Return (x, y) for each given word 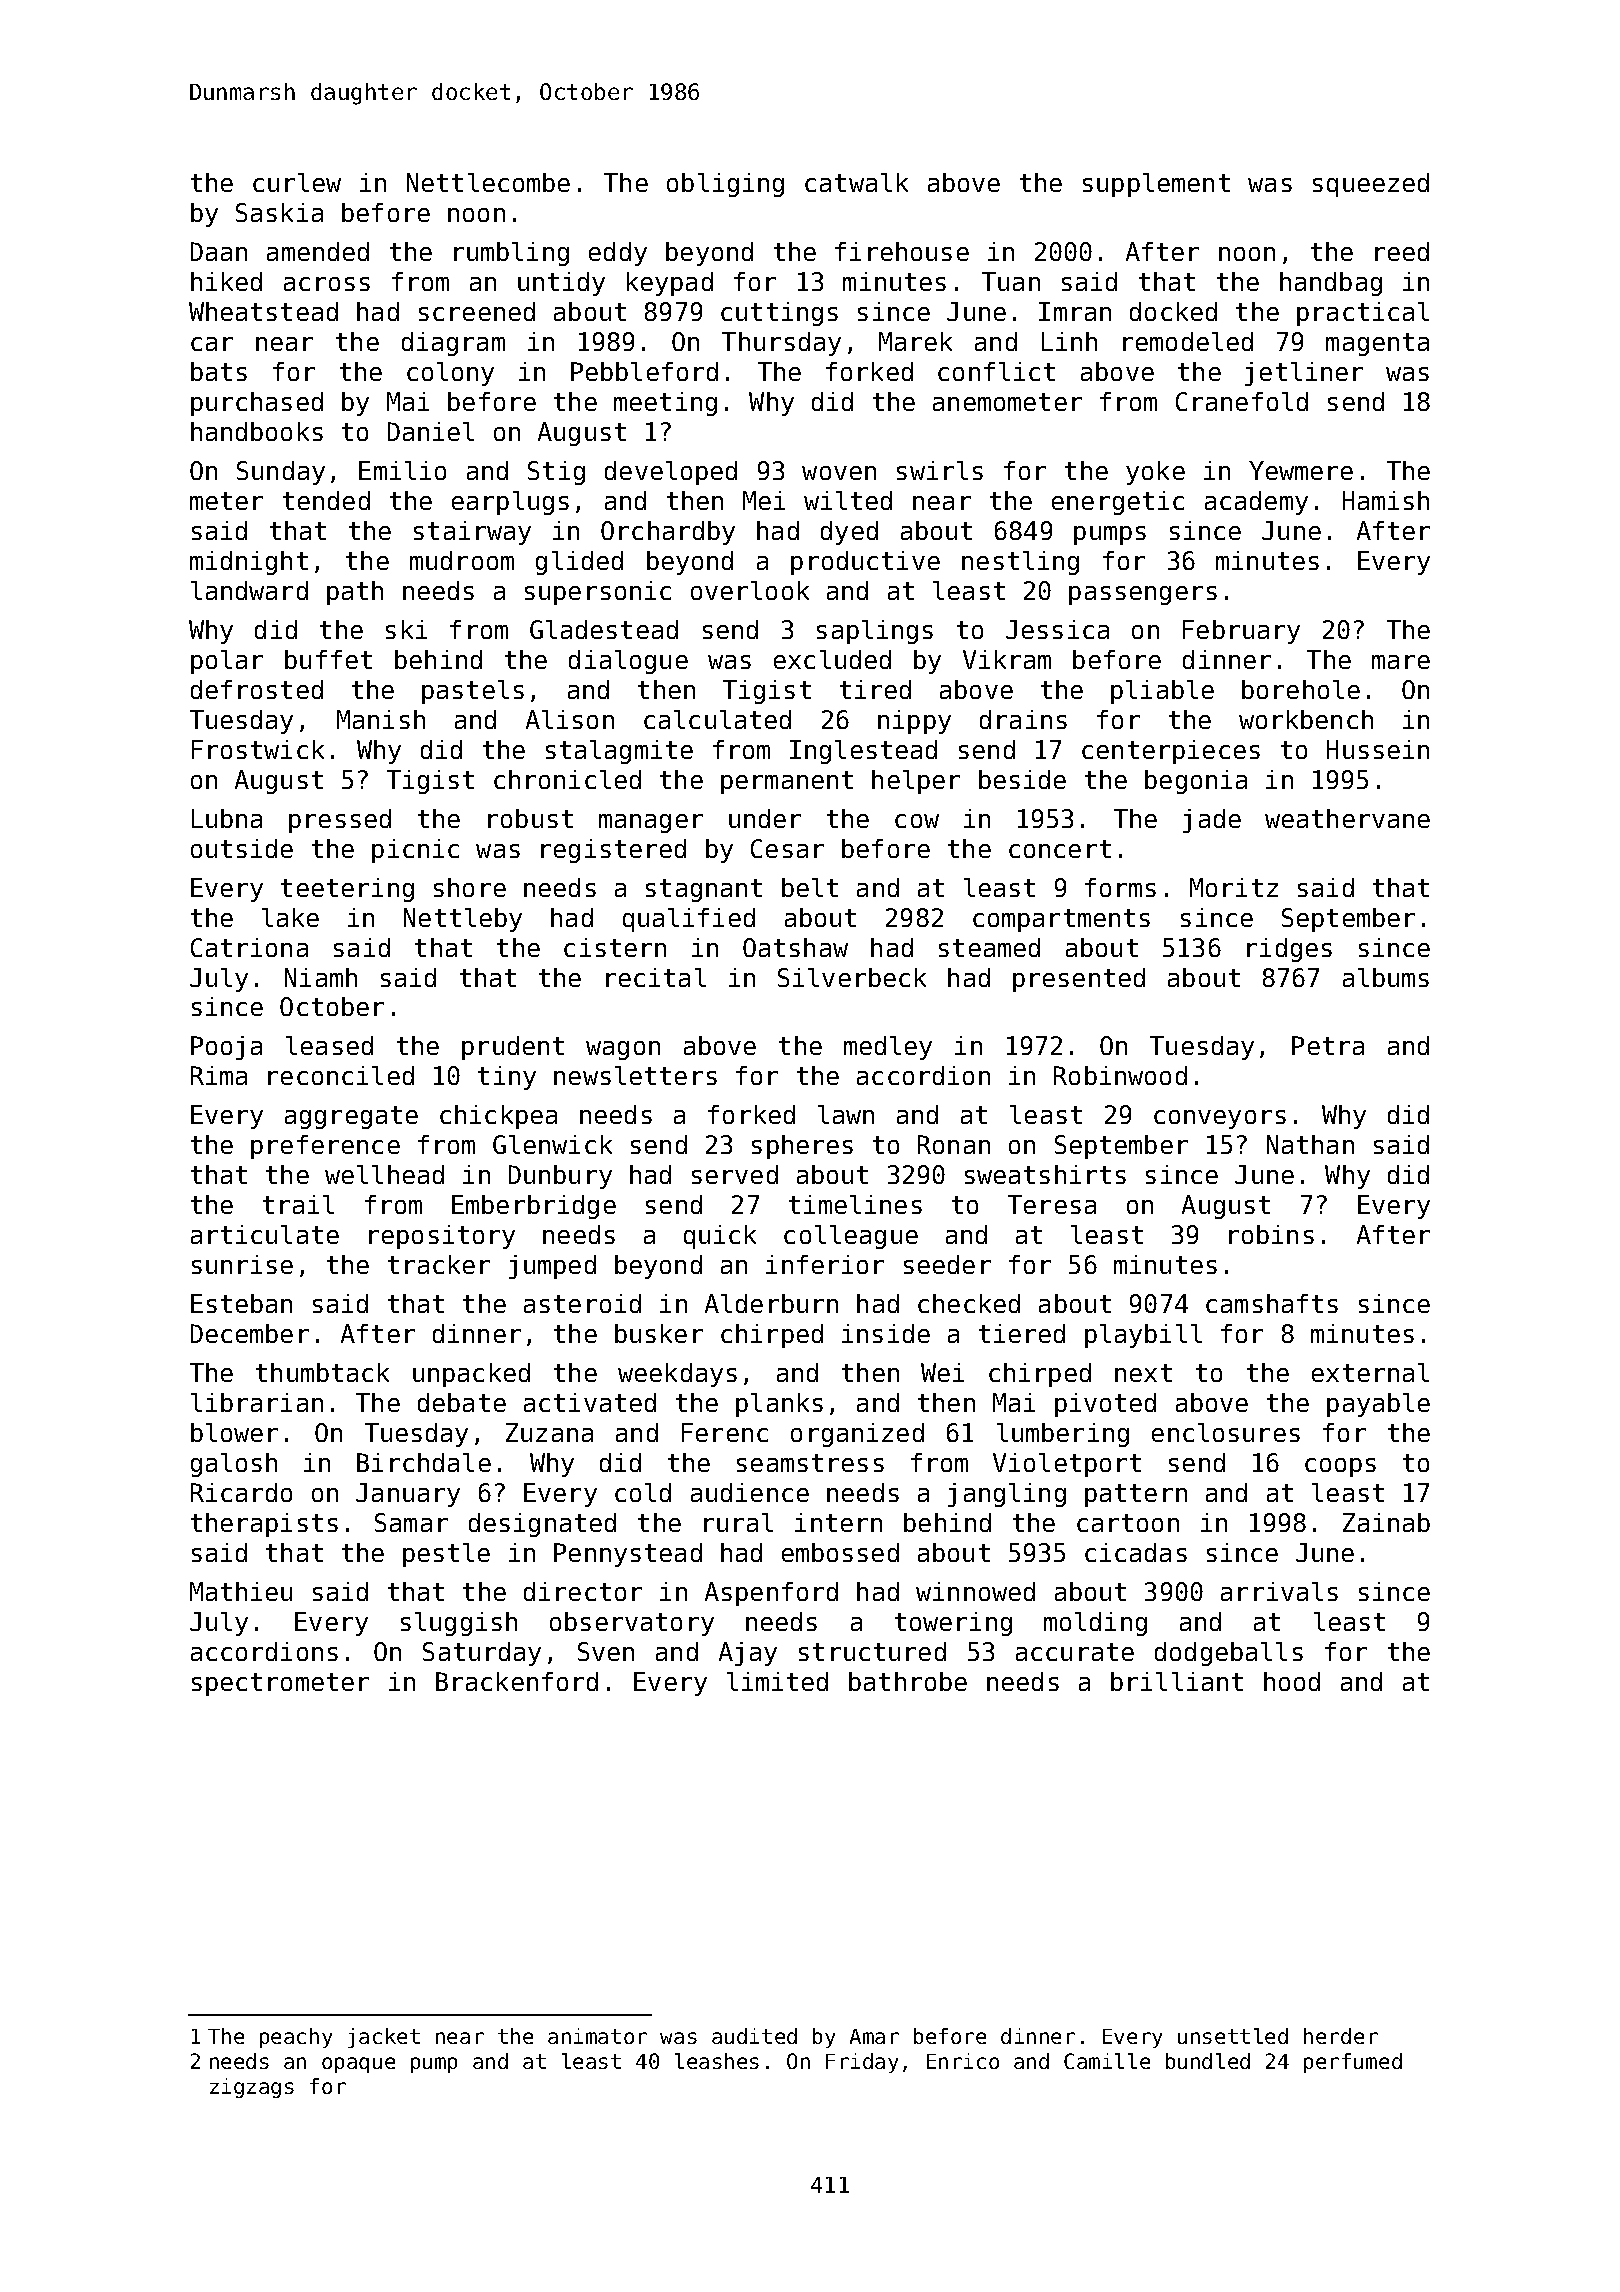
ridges (1289, 950)
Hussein (1378, 749)
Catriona (249, 947)
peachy (296, 2038)
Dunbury (560, 1177)
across (327, 284)
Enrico (963, 2061)
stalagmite (619, 752)
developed (671, 473)
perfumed (1353, 2063)
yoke (1155, 473)
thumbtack (322, 1372)
